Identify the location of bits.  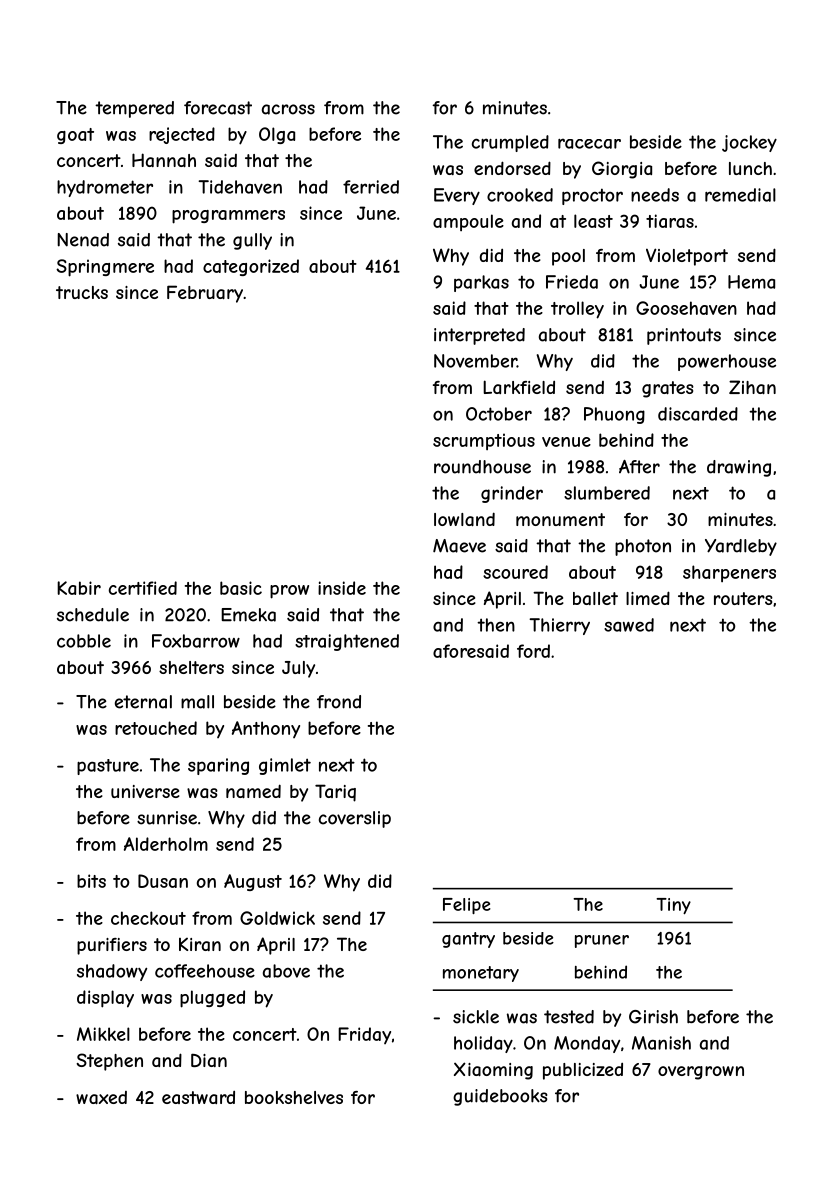
(91, 881).
